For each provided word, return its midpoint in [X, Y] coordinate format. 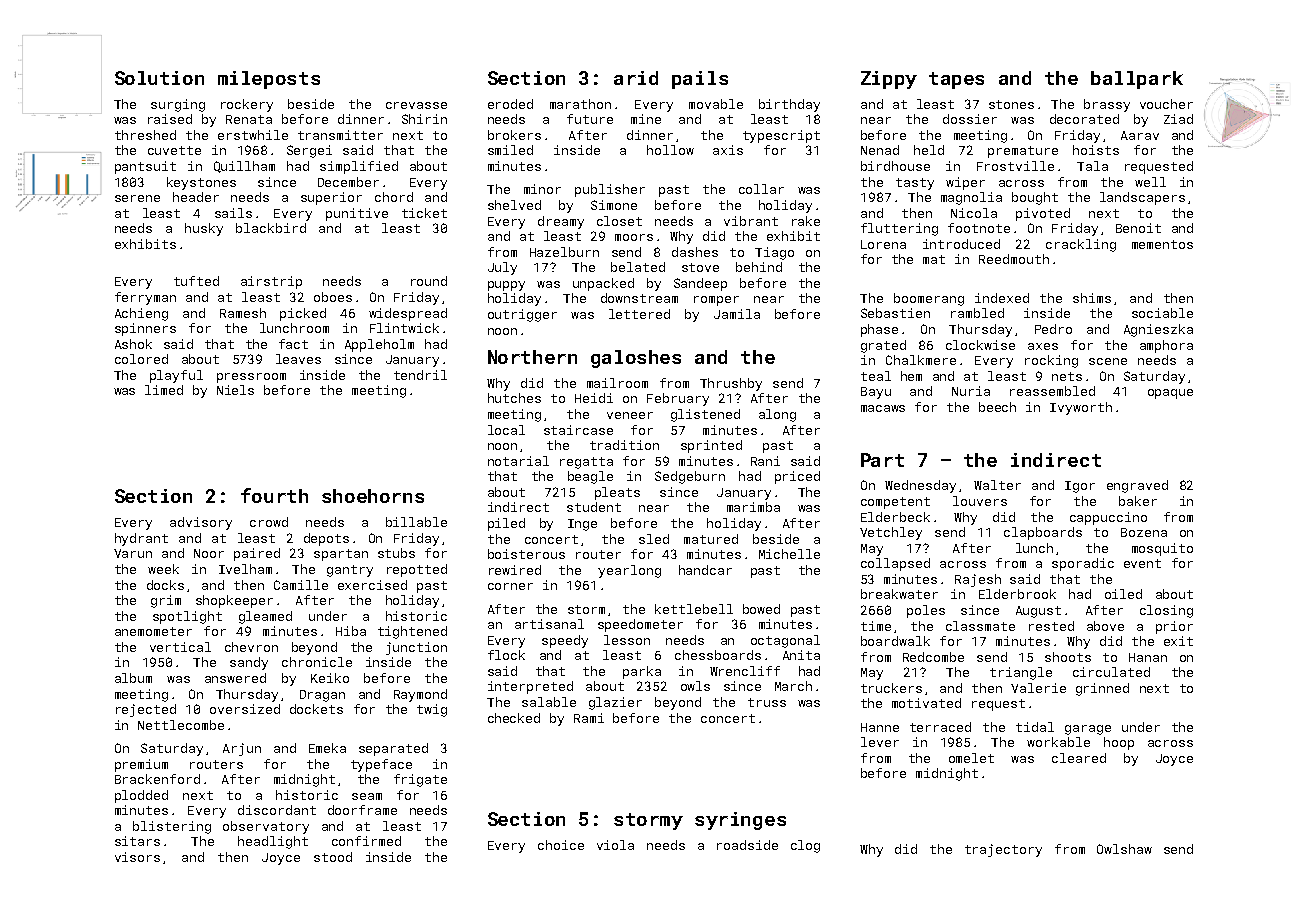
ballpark [1137, 80]
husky [204, 229]
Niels [235, 390]
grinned [1102, 689]
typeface [381, 765]
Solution [159, 78]
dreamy [561, 222]
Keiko [330, 678]
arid [636, 78]
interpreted [530, 687]
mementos [1162, 244]
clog [805, 846]
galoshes [636, 359]
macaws [883, 408]
